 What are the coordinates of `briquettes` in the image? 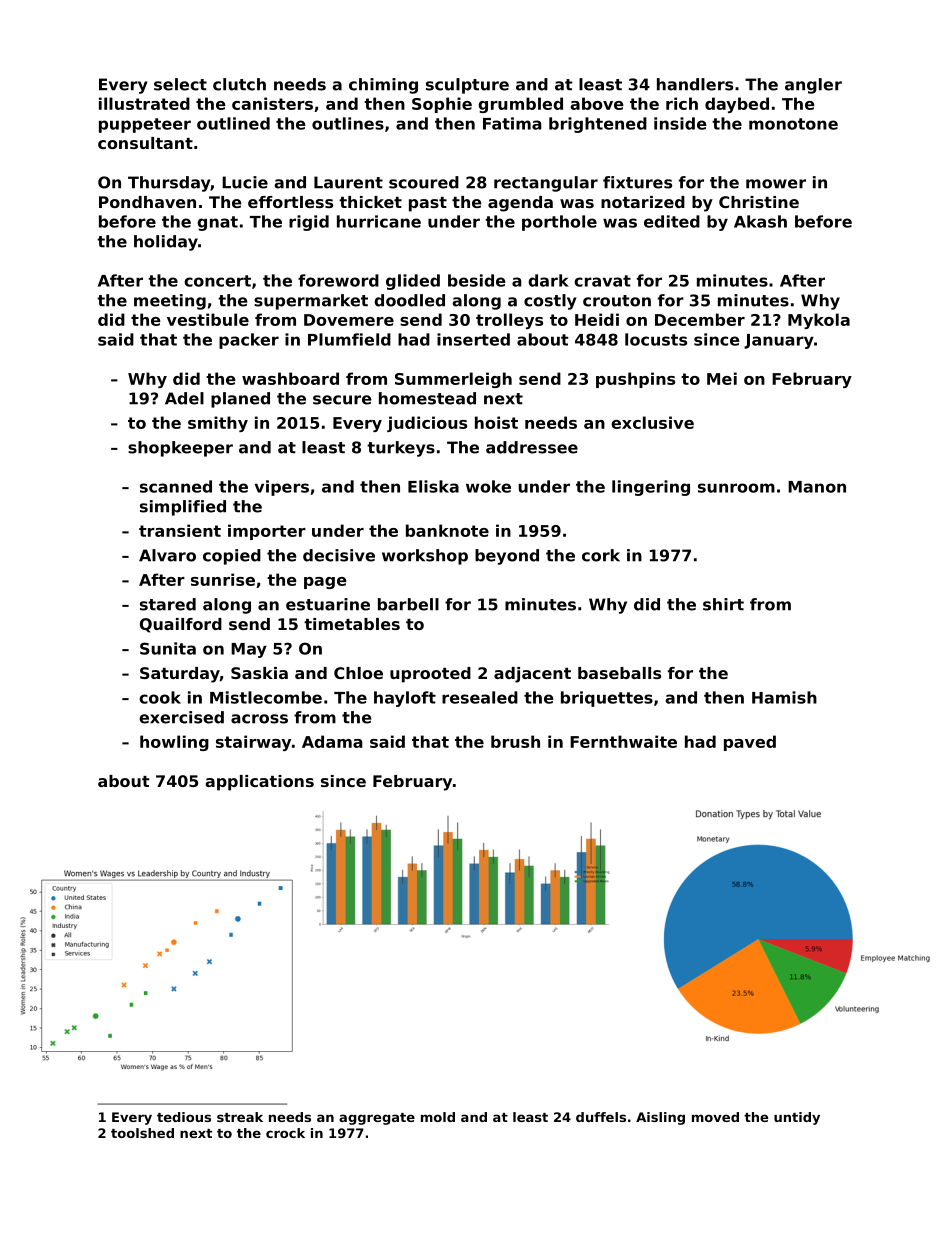 It's located at (607, 699).
